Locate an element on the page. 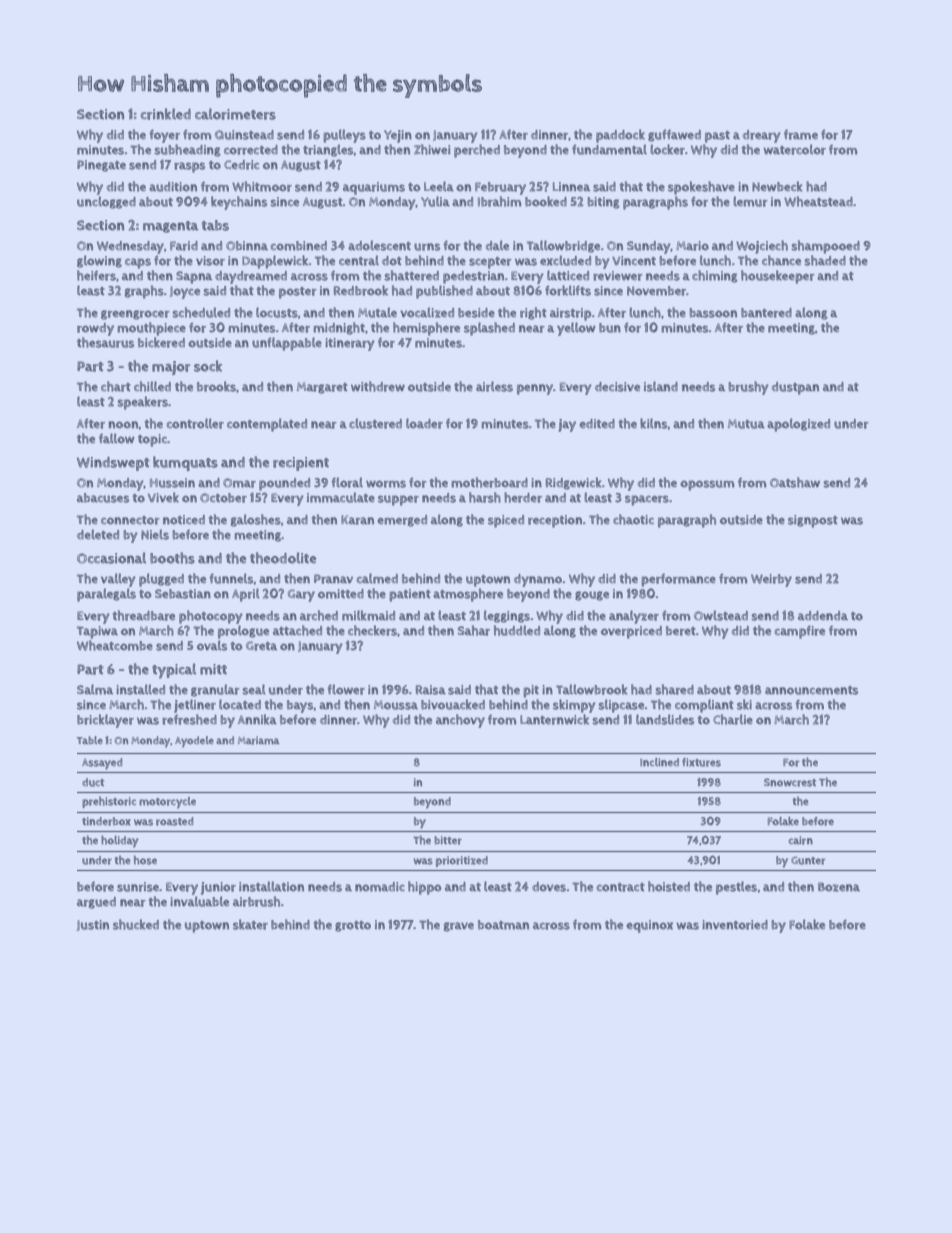 The image size is (952, 1233). Justin is located at coordinates (93, 925).
